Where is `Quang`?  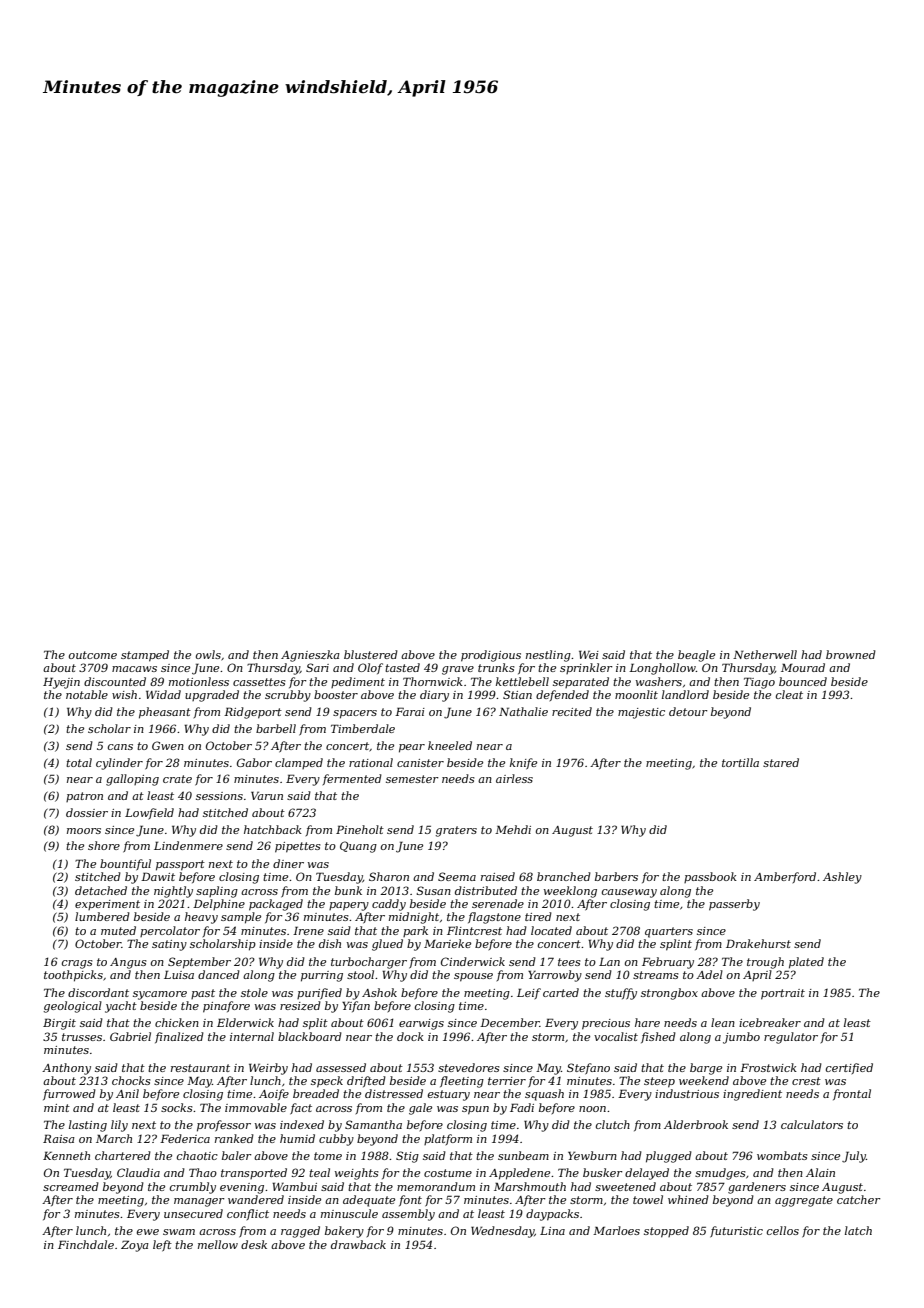 Quang is located at coordinates (358, 847).
